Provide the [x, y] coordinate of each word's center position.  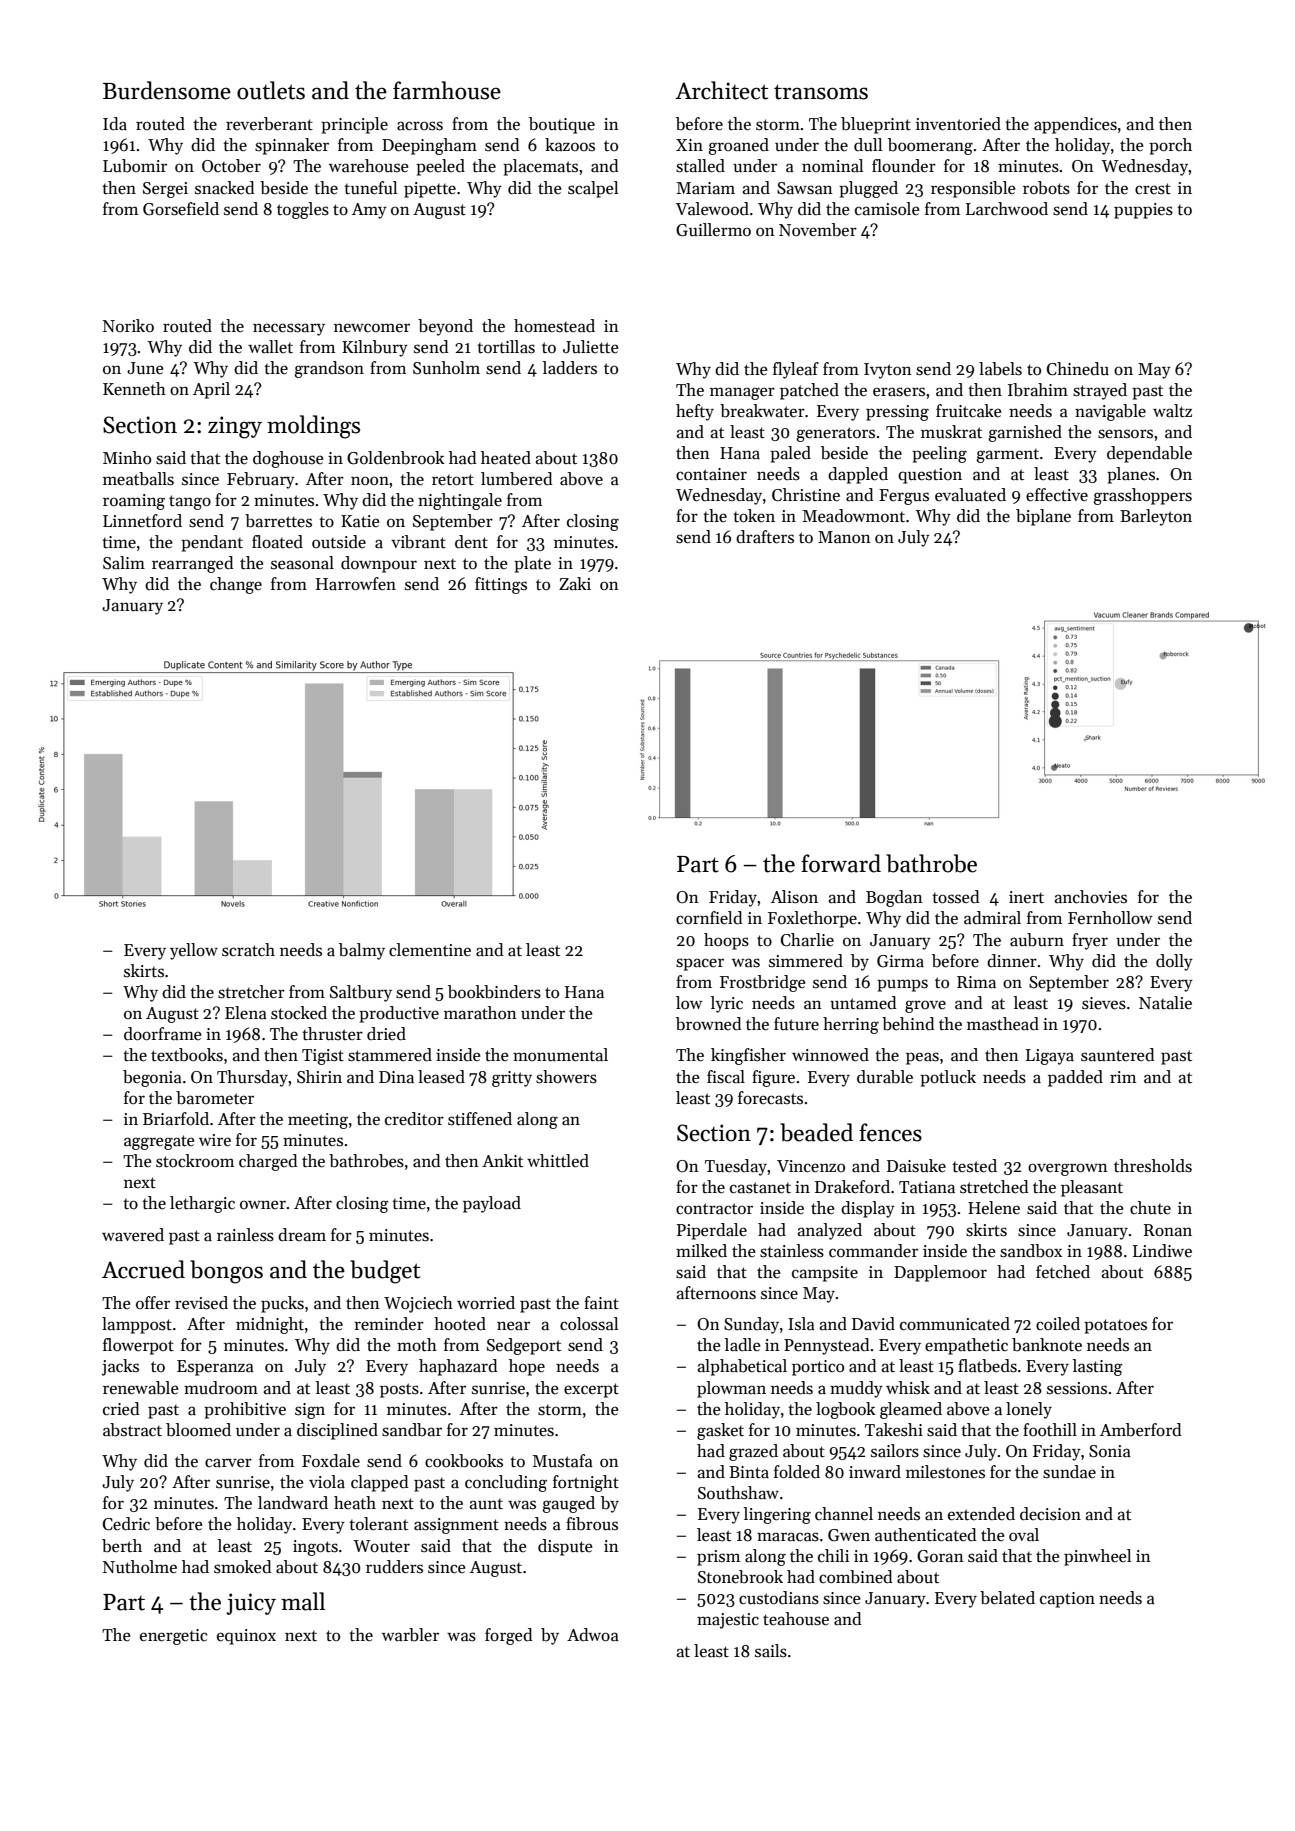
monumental [560, 1055]
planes [1131, 475]
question [930, 476]
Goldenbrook [395, 458]
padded [1075, 1078]
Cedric [126, 1524]
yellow [194, 951]
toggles [303, 210]
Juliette [590, 347]
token [754, 516]
